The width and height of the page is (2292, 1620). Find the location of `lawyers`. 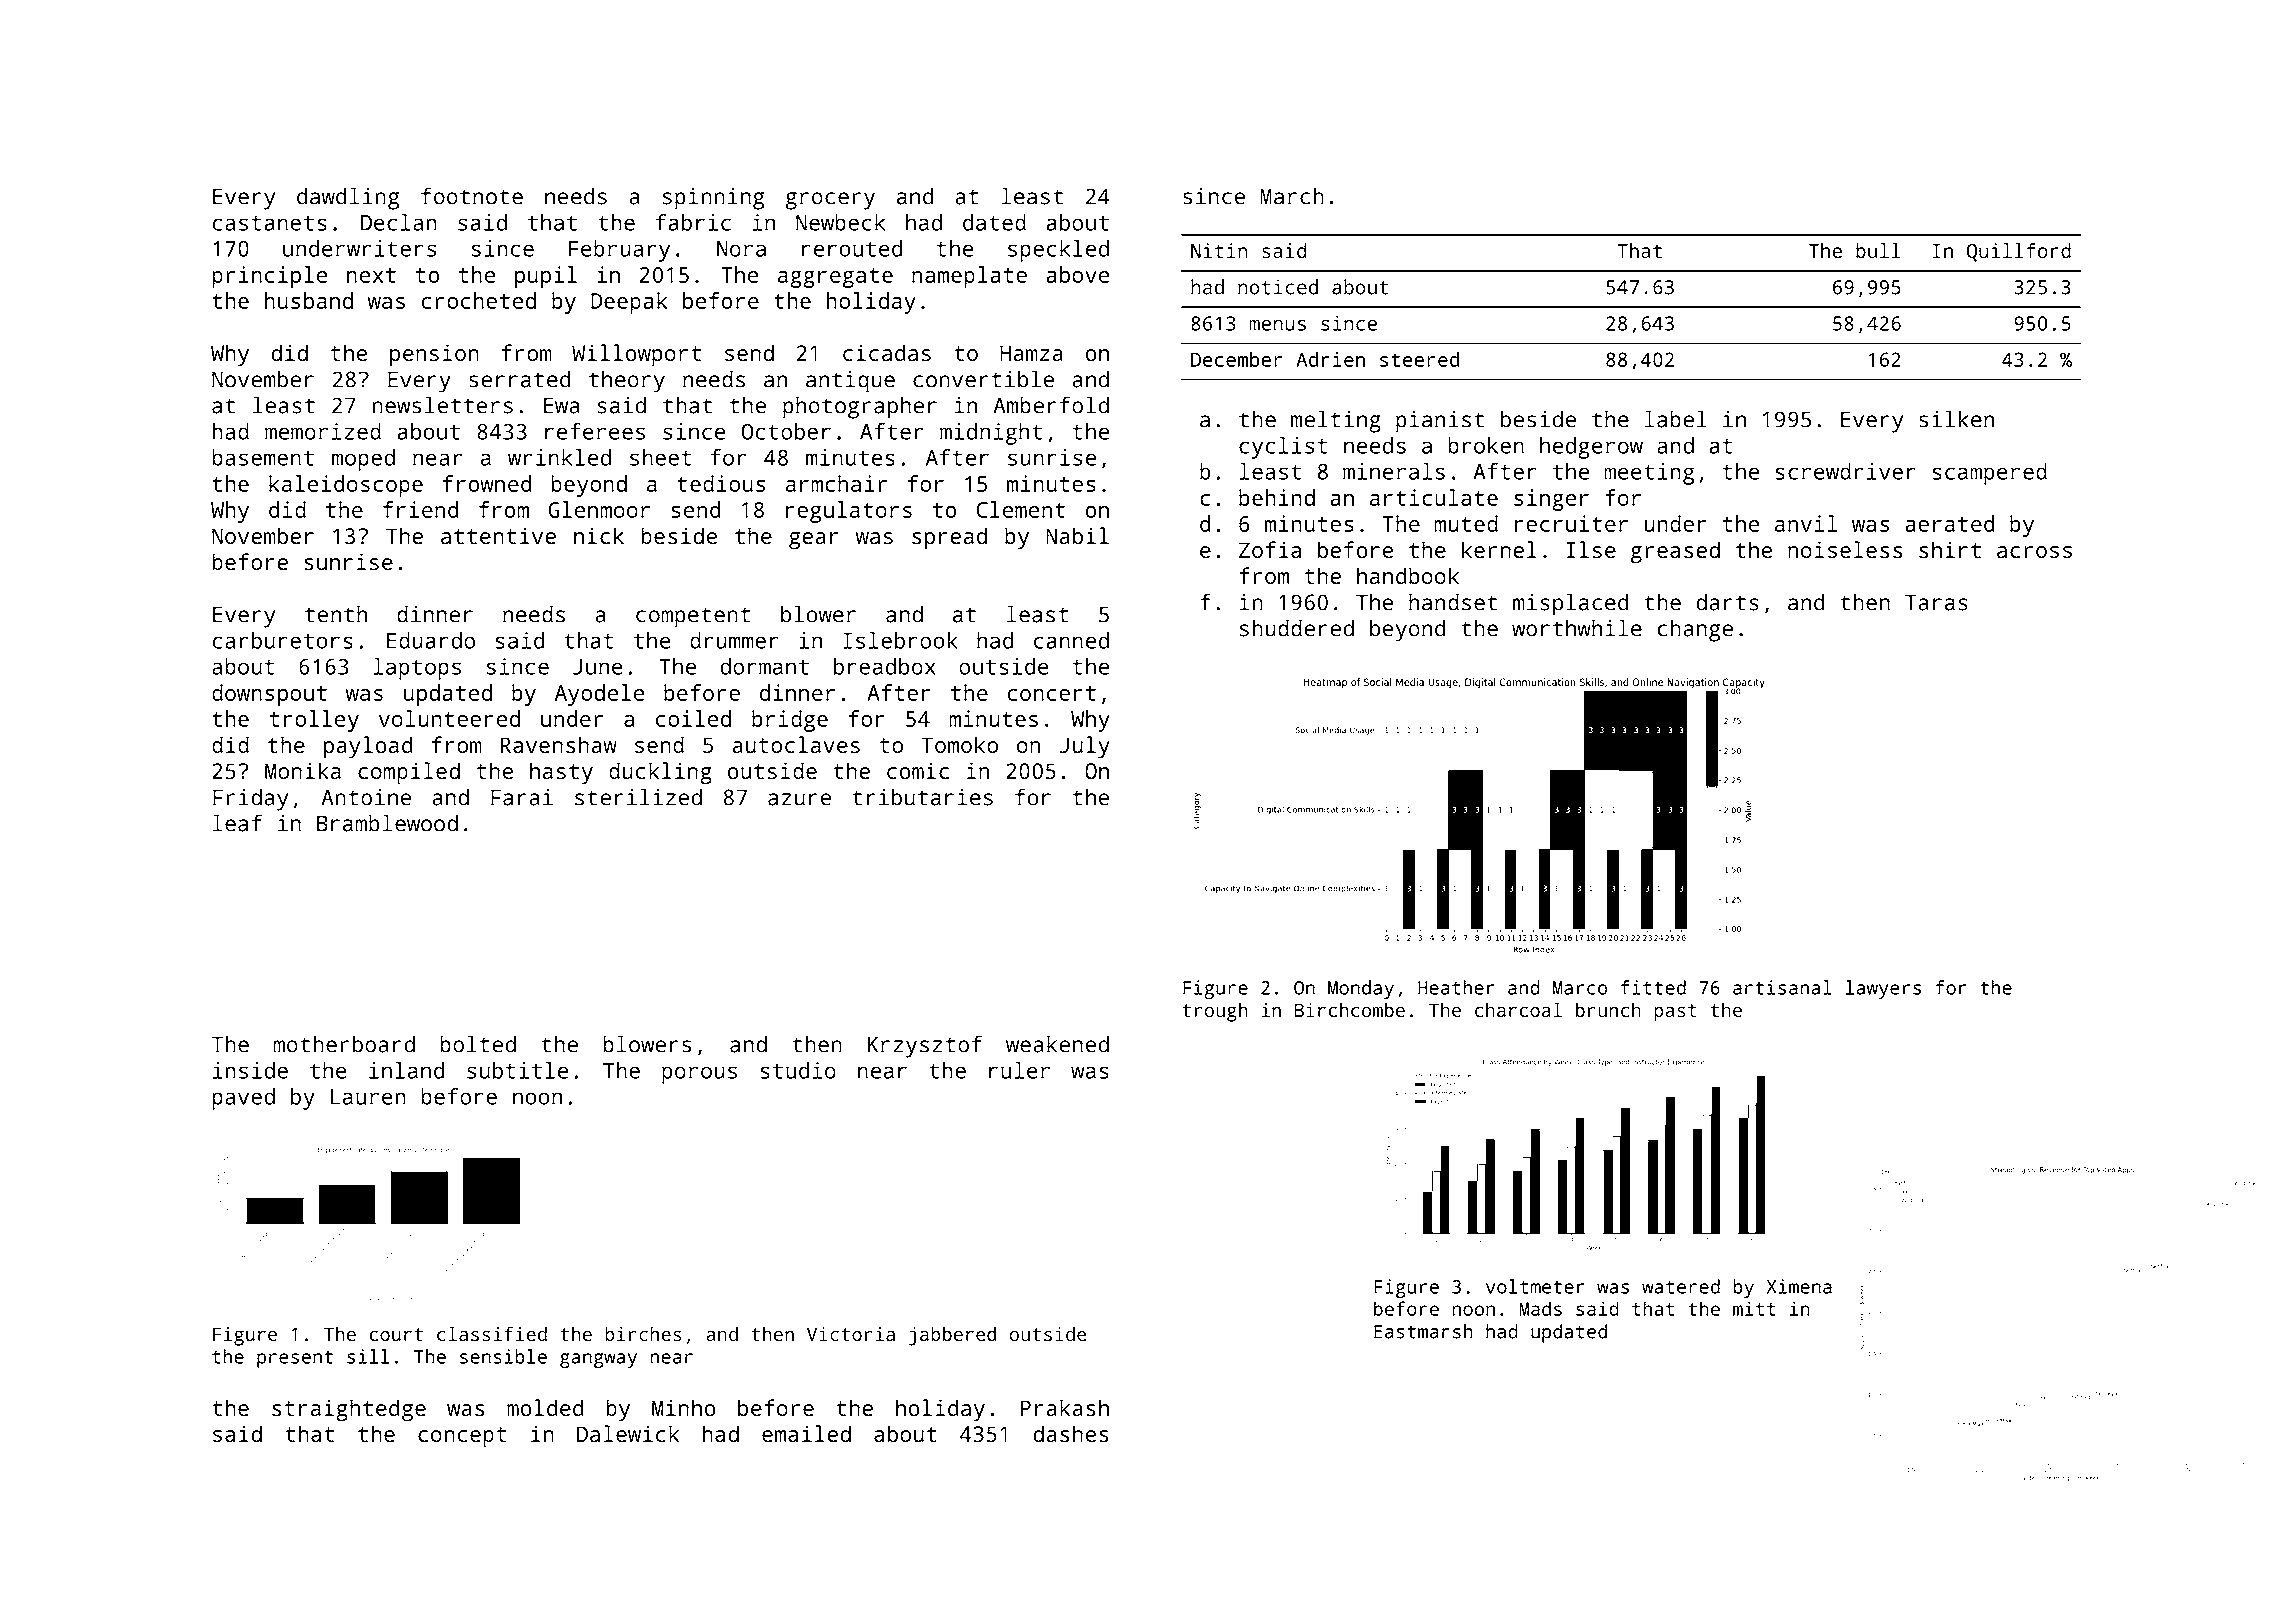

lawyers is located at coordinates (1883, 989).
